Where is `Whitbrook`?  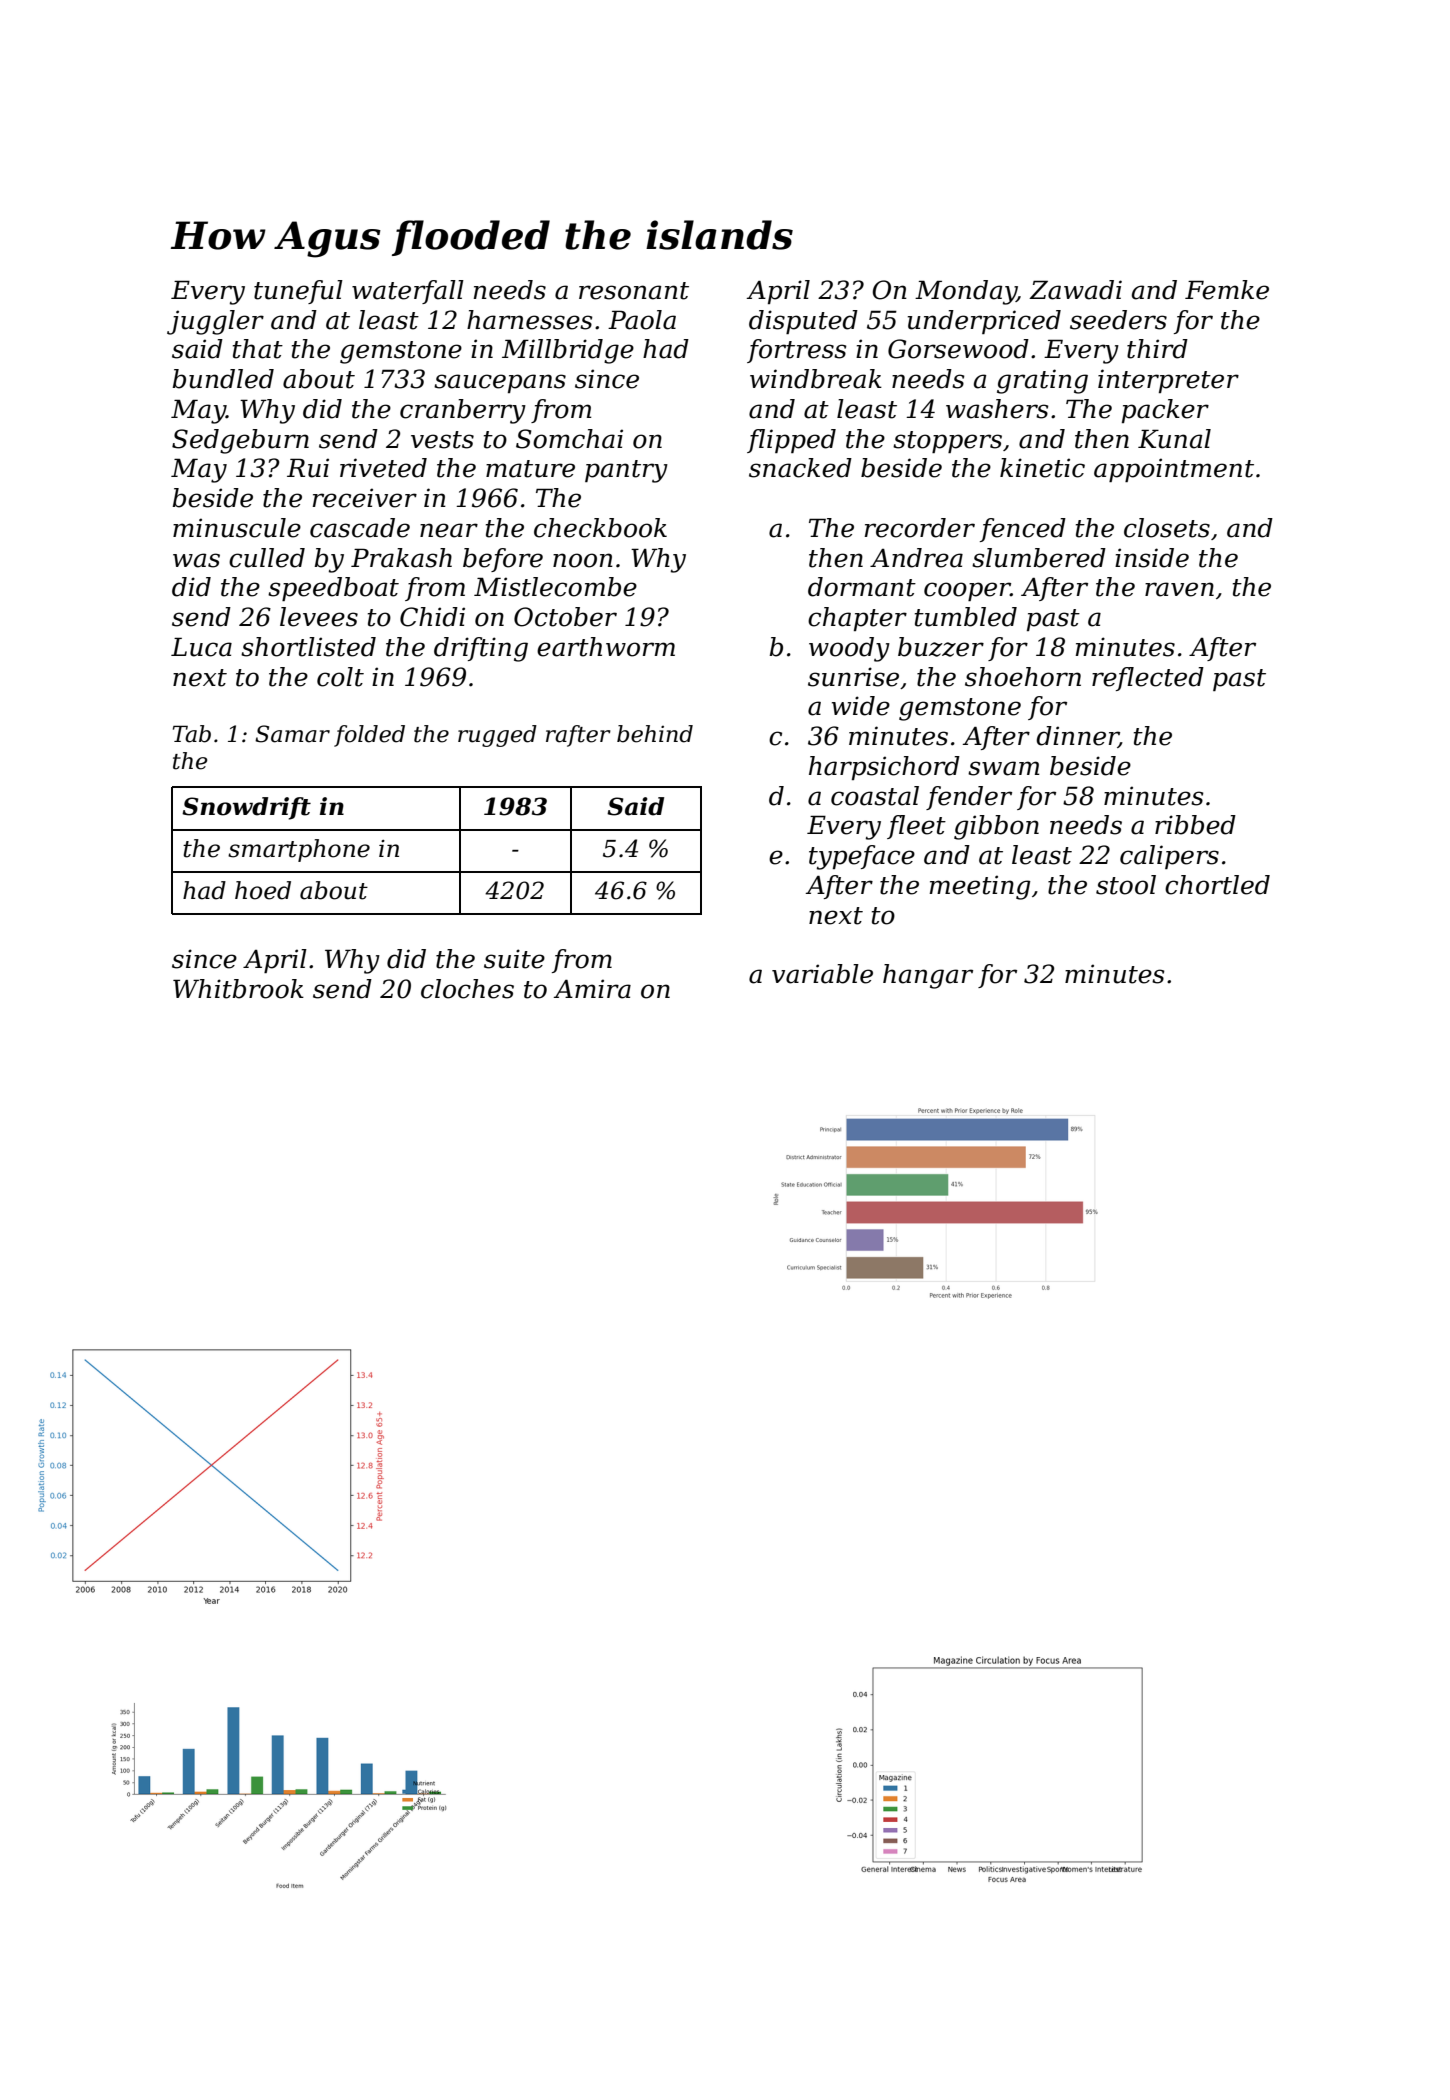
Whitbrook is located at coordinates (238, 989).
